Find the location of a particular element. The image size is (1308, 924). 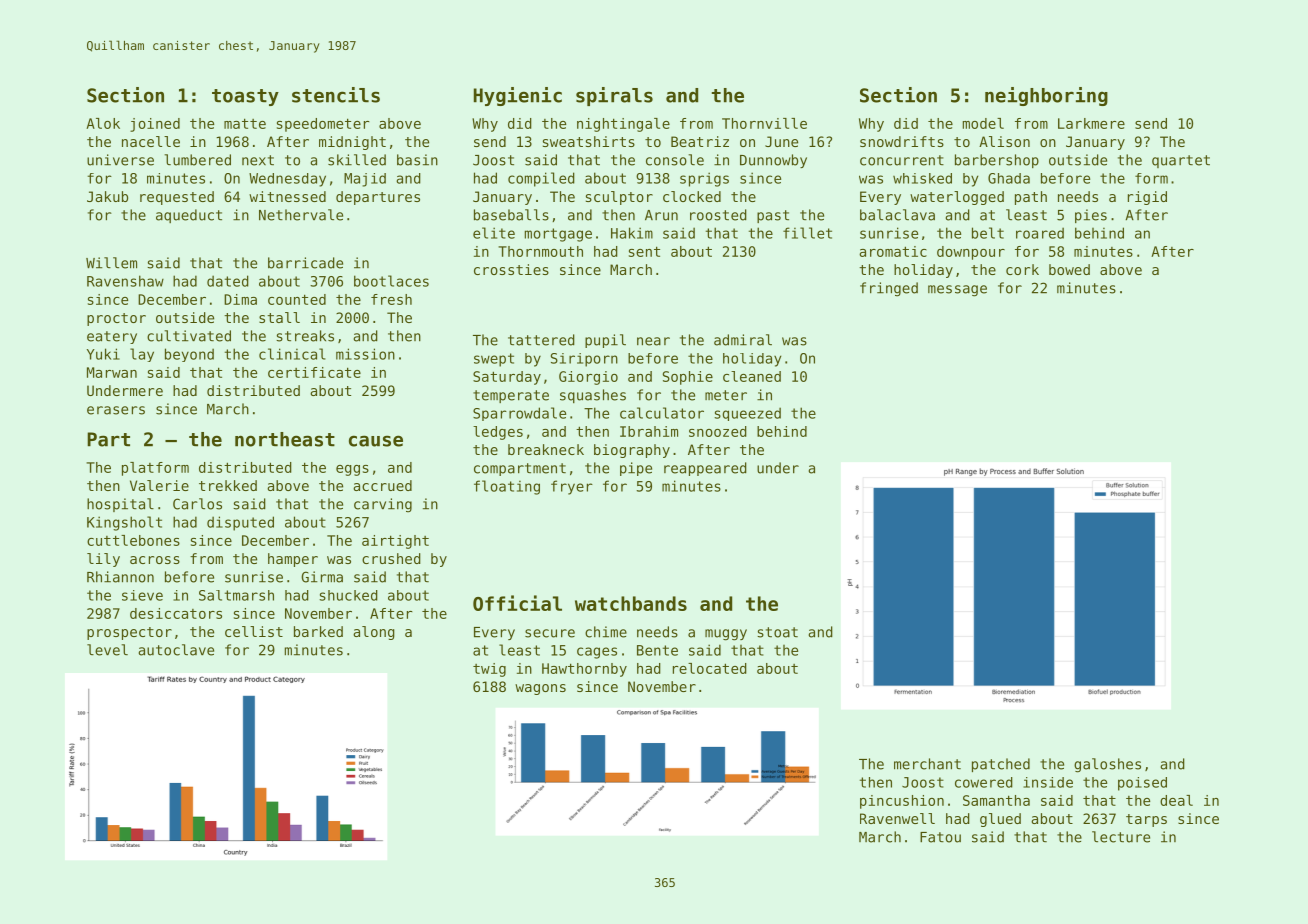

Fatou is located at coordinates (940, 837).
